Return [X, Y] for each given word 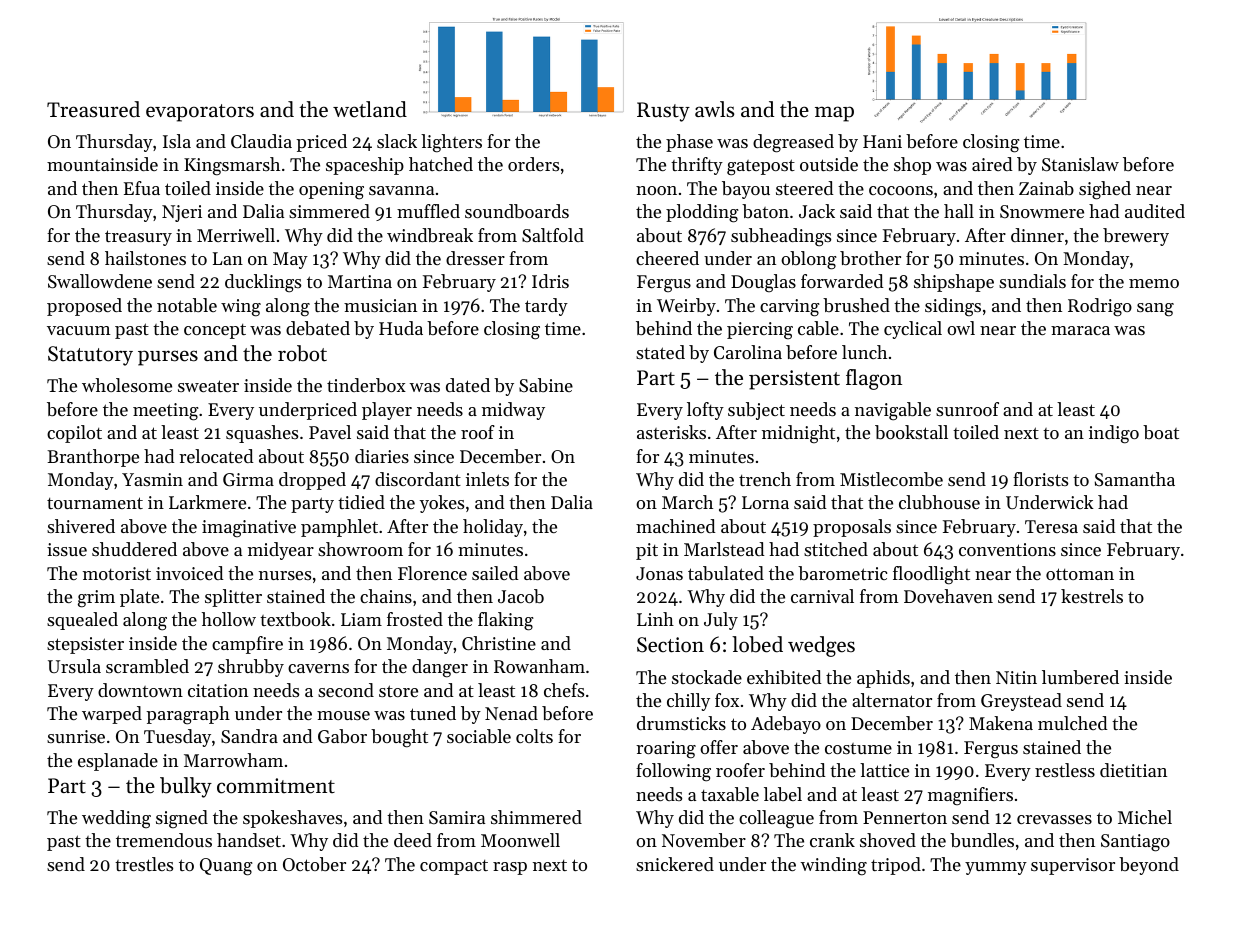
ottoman [1080, 574]
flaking [506, 621]
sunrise [76, 736]
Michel [1145, 817]
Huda [401, 328]
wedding [116, 819]
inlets [487, 479]
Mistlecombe [891, 479]
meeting [166, 412]
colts [534, 736]
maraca [1080, 330]
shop [912, 166]
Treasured [93, 109]
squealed [82, 621]
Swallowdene [100, 281]
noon [656, 190]
